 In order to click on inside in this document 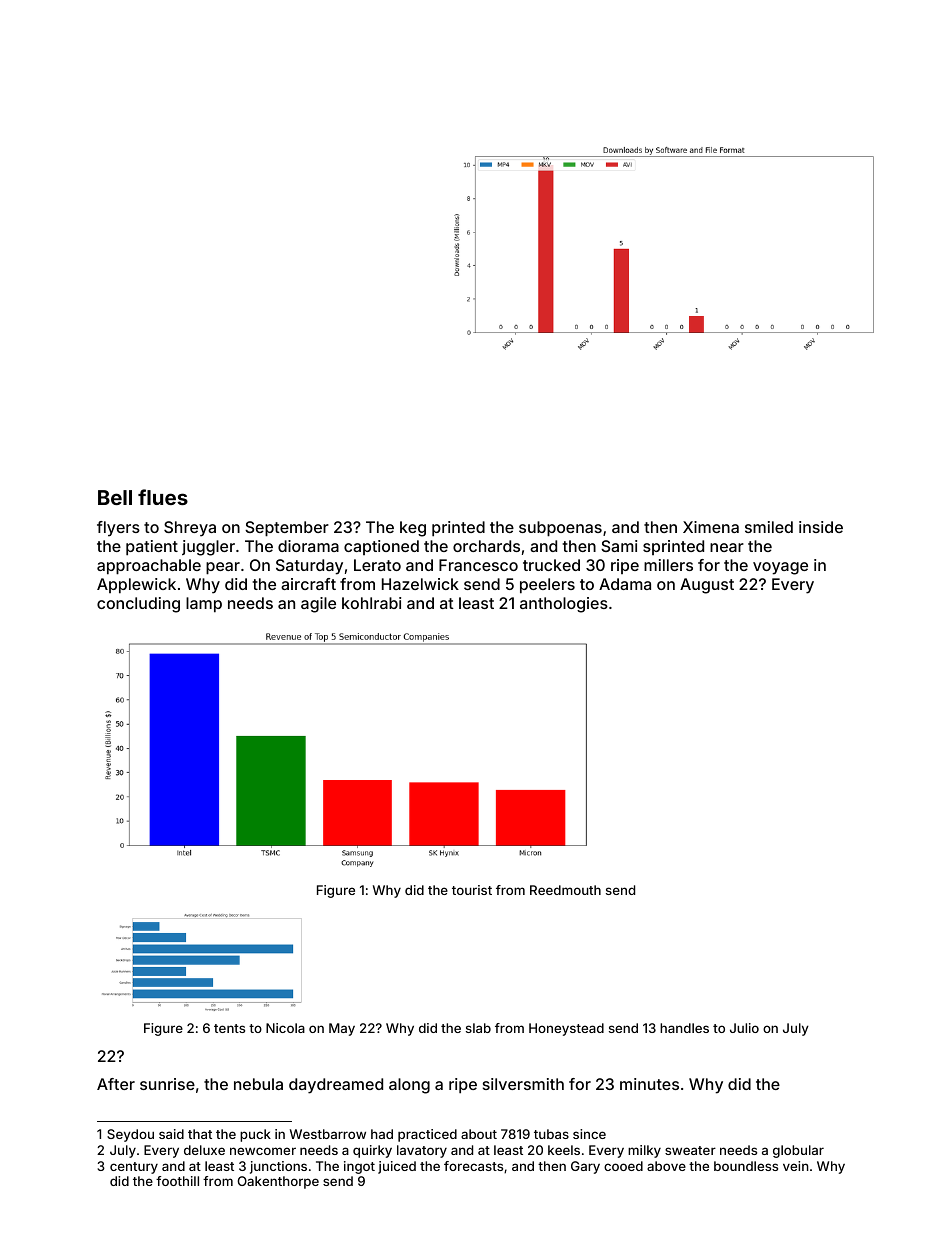, I will do `click(821, 527)`.
